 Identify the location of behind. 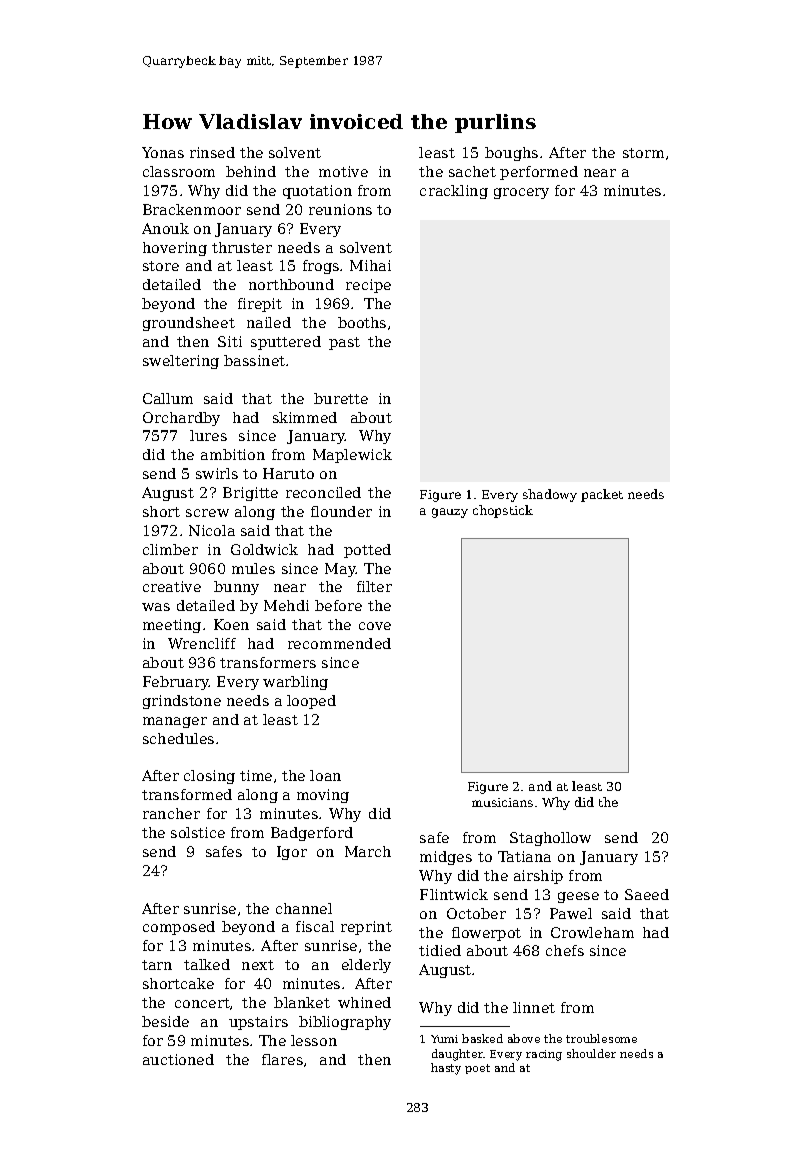
(251, 171).
